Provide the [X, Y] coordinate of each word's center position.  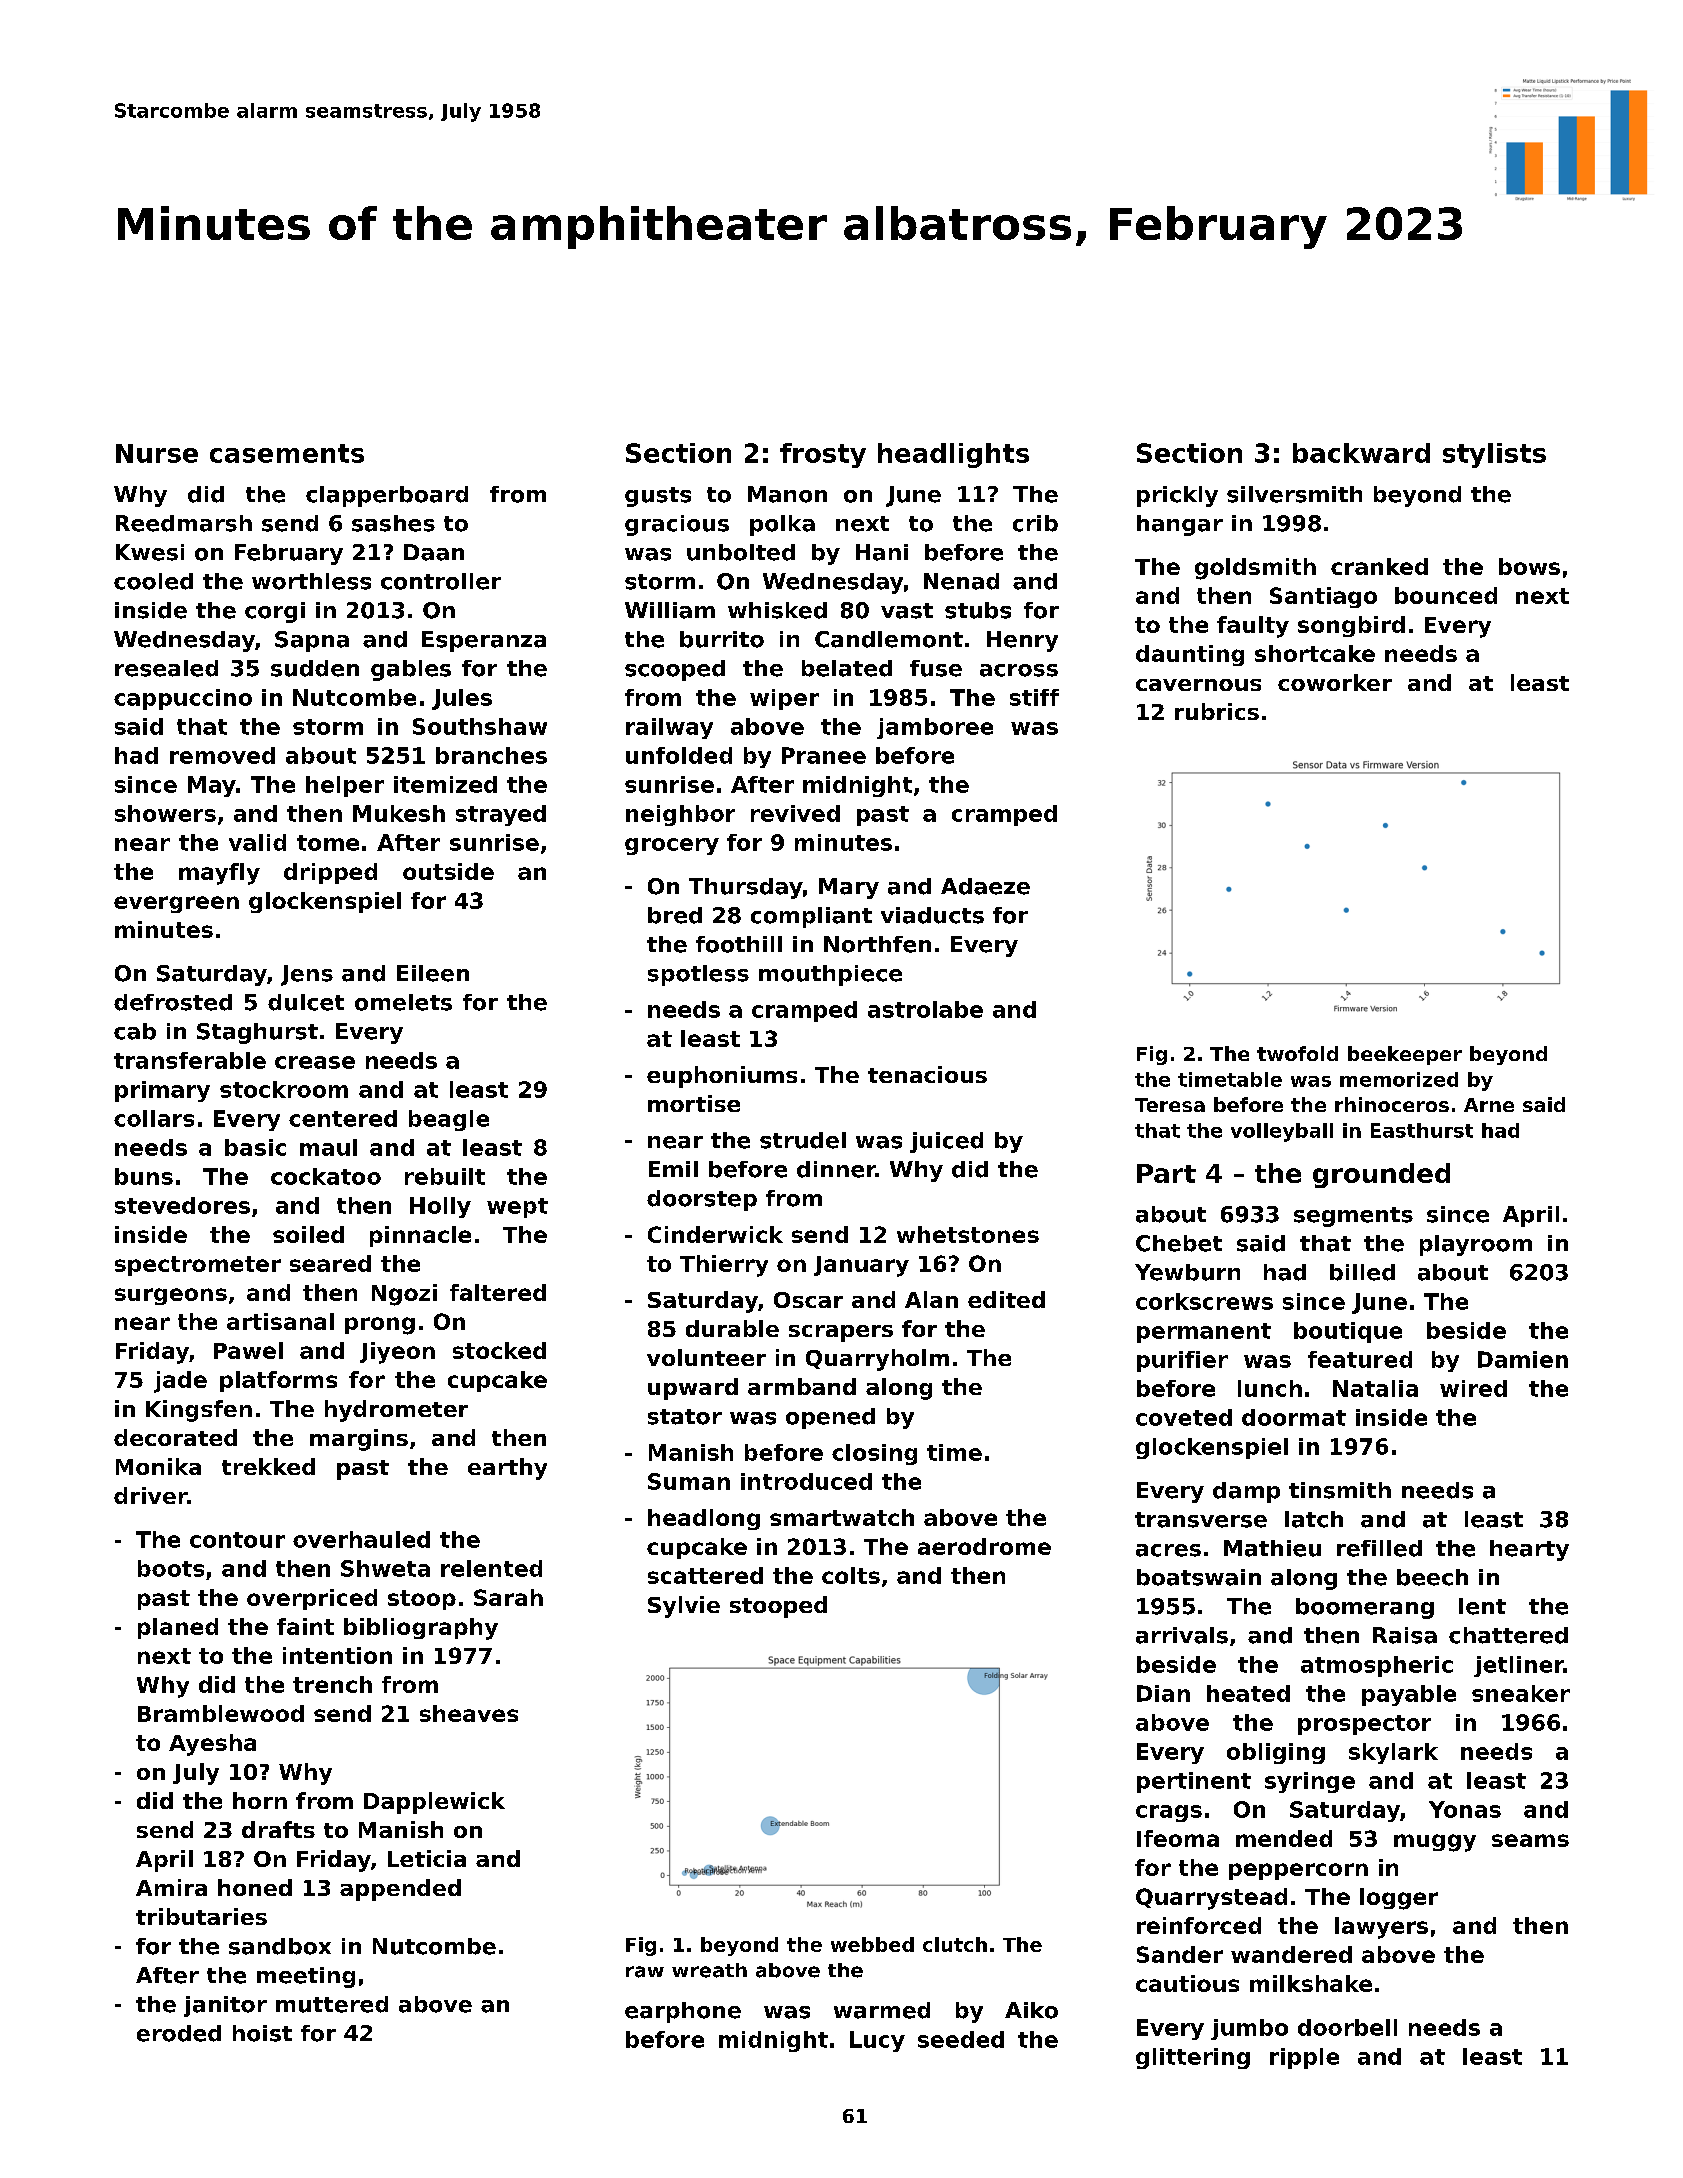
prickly [1177, 496]
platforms [278, 1381]
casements [287, 453]
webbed [872, 1944]
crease [315, 1062]
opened [830, 1418]
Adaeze [985, 886]
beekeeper [1405, 1055]
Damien [1523, 1359]
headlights [953, 455]
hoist [262, 2033]
